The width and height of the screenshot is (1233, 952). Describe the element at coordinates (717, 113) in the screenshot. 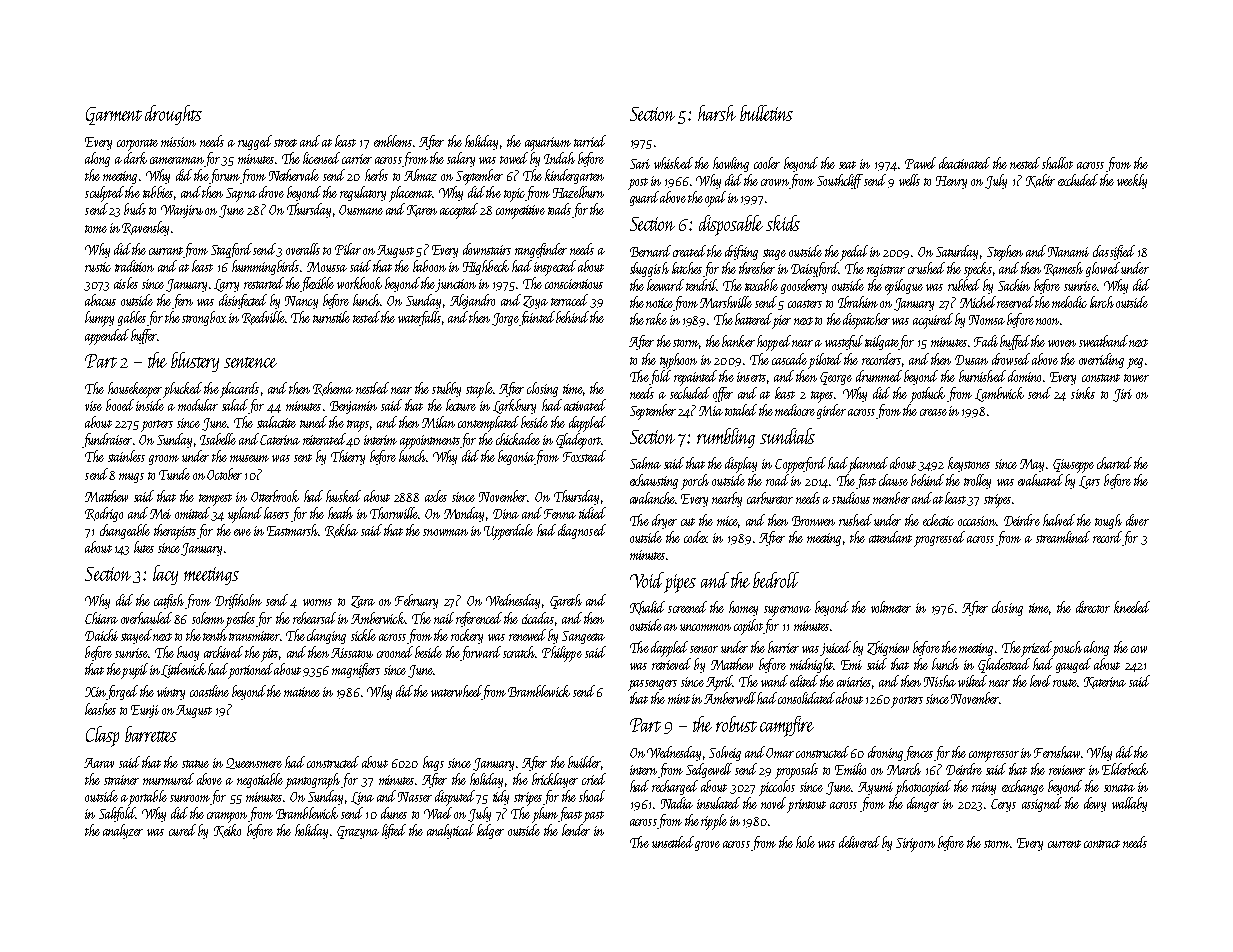

I see `harsh` at that location.
